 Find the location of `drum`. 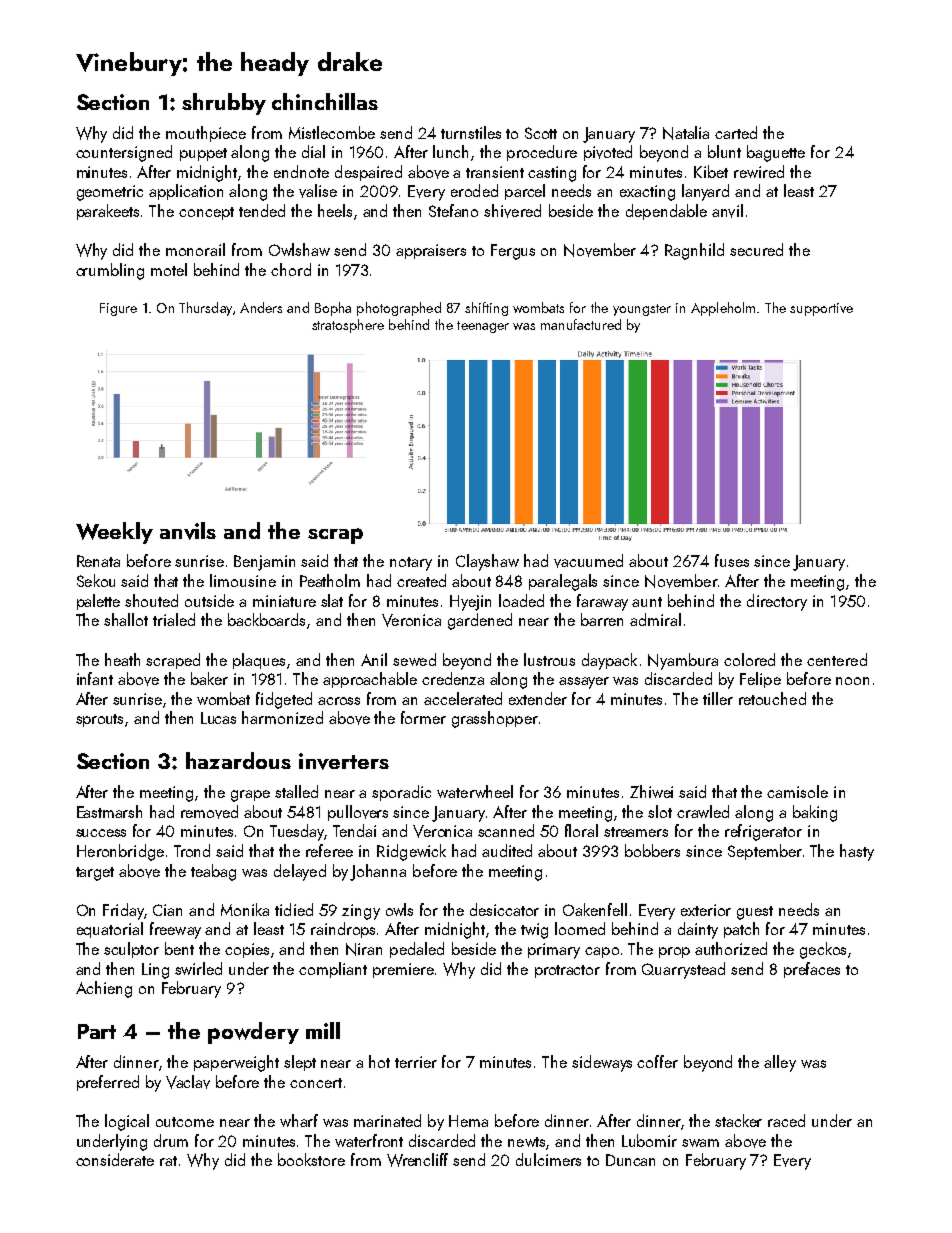

drum is located at coordinates (171, 1140).
